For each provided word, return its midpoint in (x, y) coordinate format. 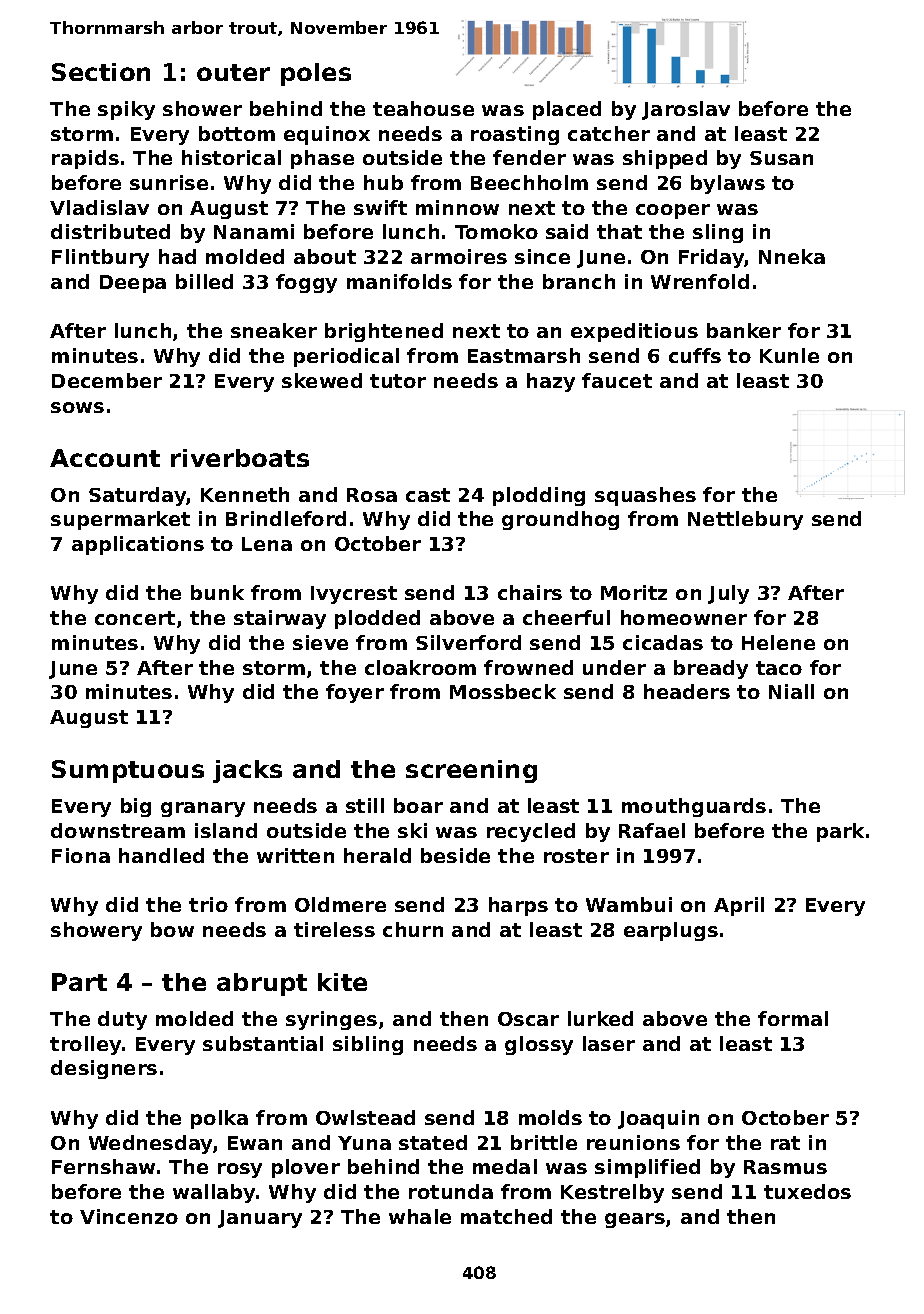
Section (101, 72)
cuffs (695, 355)
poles (316, 74)
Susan (781, 158)
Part (79, 982)
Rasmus (785, 1167)
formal (793, 1018)
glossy (539, 1045)
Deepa (133, 284)
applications (138, 545)
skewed (322, 380)
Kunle (789, 355)
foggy (306, 283)
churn (413, 929)
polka (219, 1119)
